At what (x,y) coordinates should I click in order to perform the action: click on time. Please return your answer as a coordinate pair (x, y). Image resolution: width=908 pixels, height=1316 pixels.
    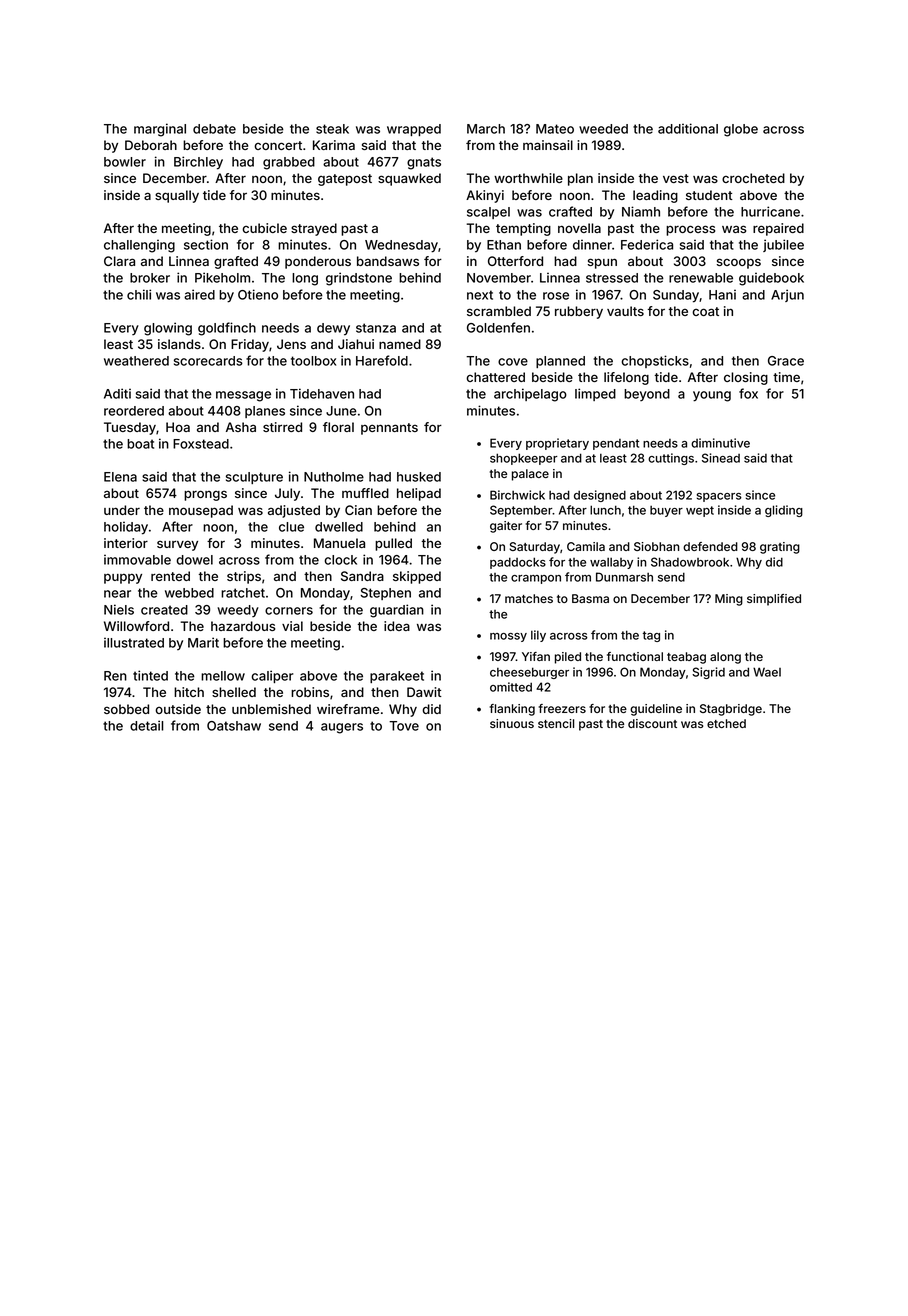
    Looking at the image, I should click on (786, 377).
